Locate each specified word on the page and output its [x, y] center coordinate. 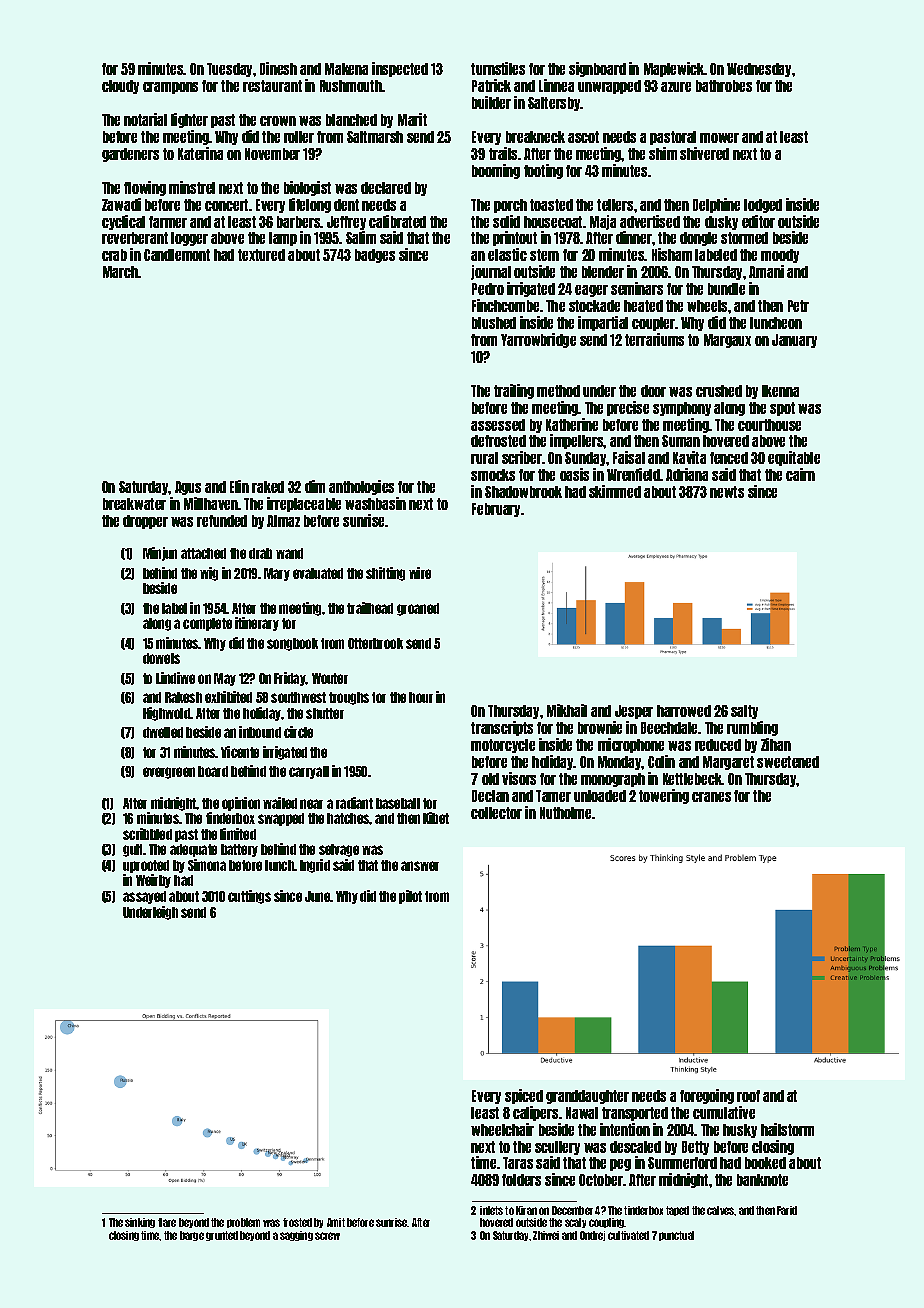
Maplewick [674, 69]
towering [664, 796]
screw [327, 1236]
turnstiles [498, 68]
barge [192, 1236]
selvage [339, 850]
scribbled [147, 834]
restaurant [272, 86]
